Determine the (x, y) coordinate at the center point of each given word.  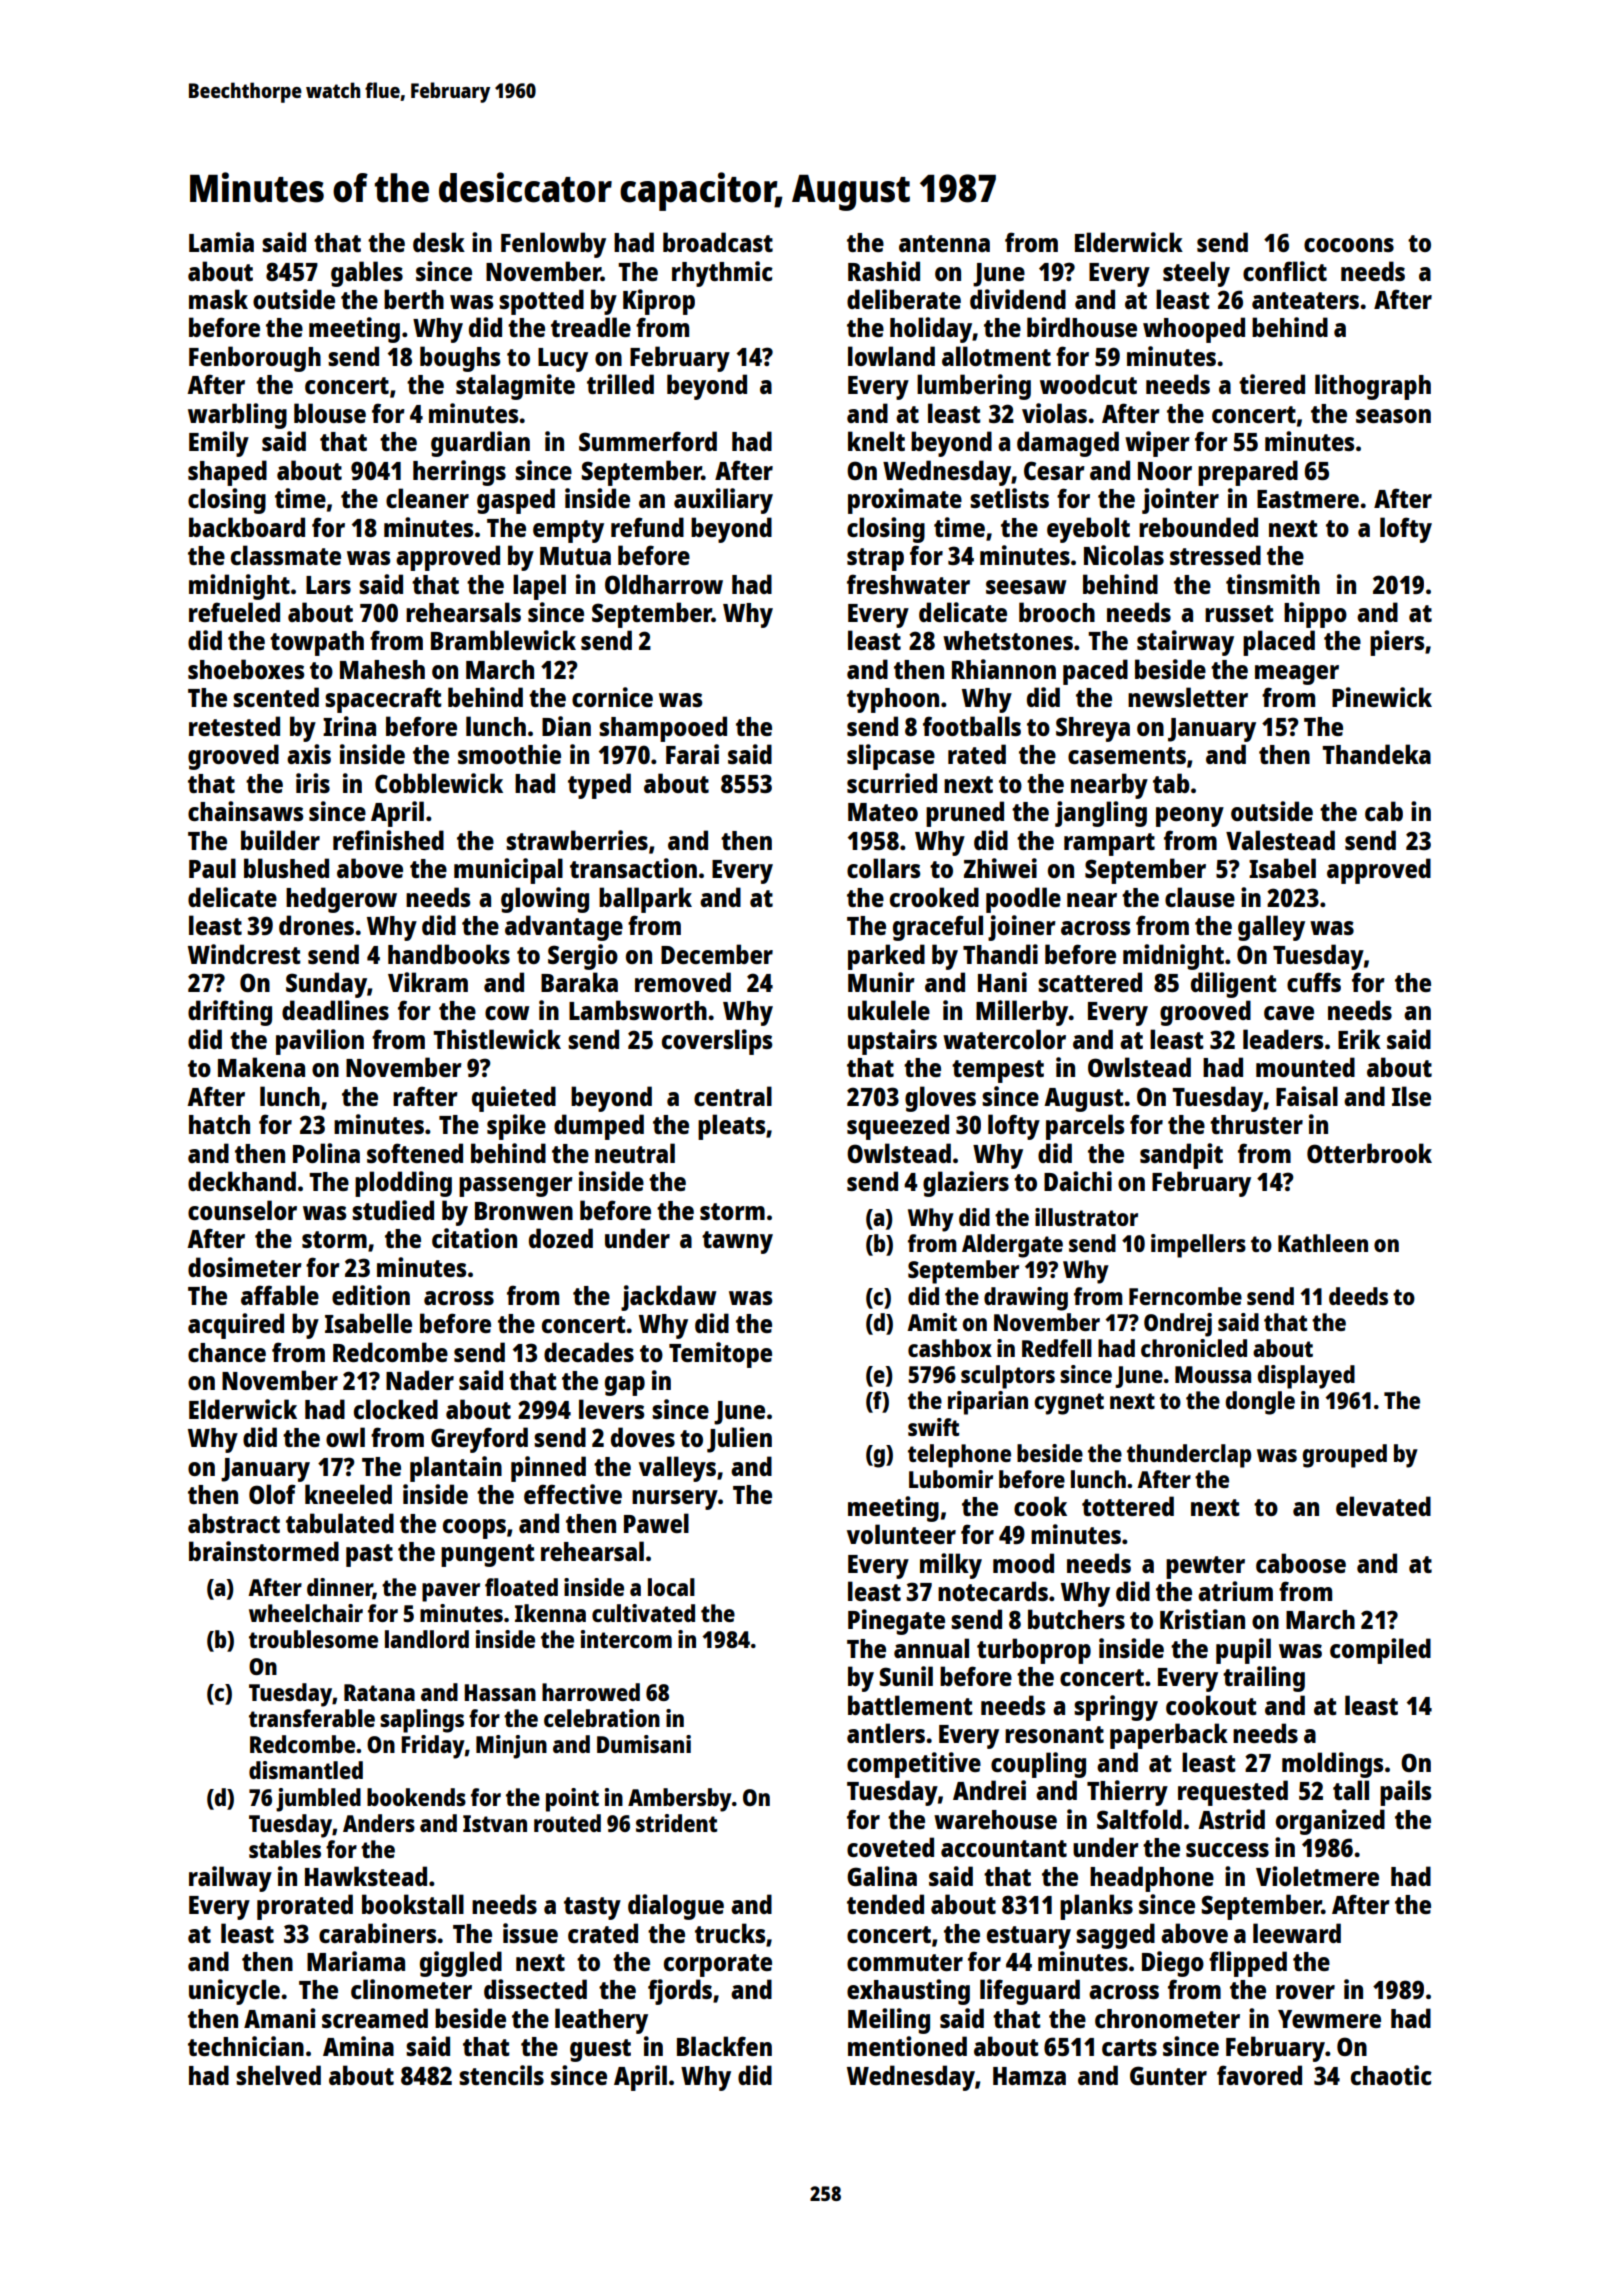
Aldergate (1012, 1246)
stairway (1185, 643)
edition (371, 1295)
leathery (601, 2021)
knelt (876, 441)
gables (367, 274)
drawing (1026, 1299)
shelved (278, 2075)
